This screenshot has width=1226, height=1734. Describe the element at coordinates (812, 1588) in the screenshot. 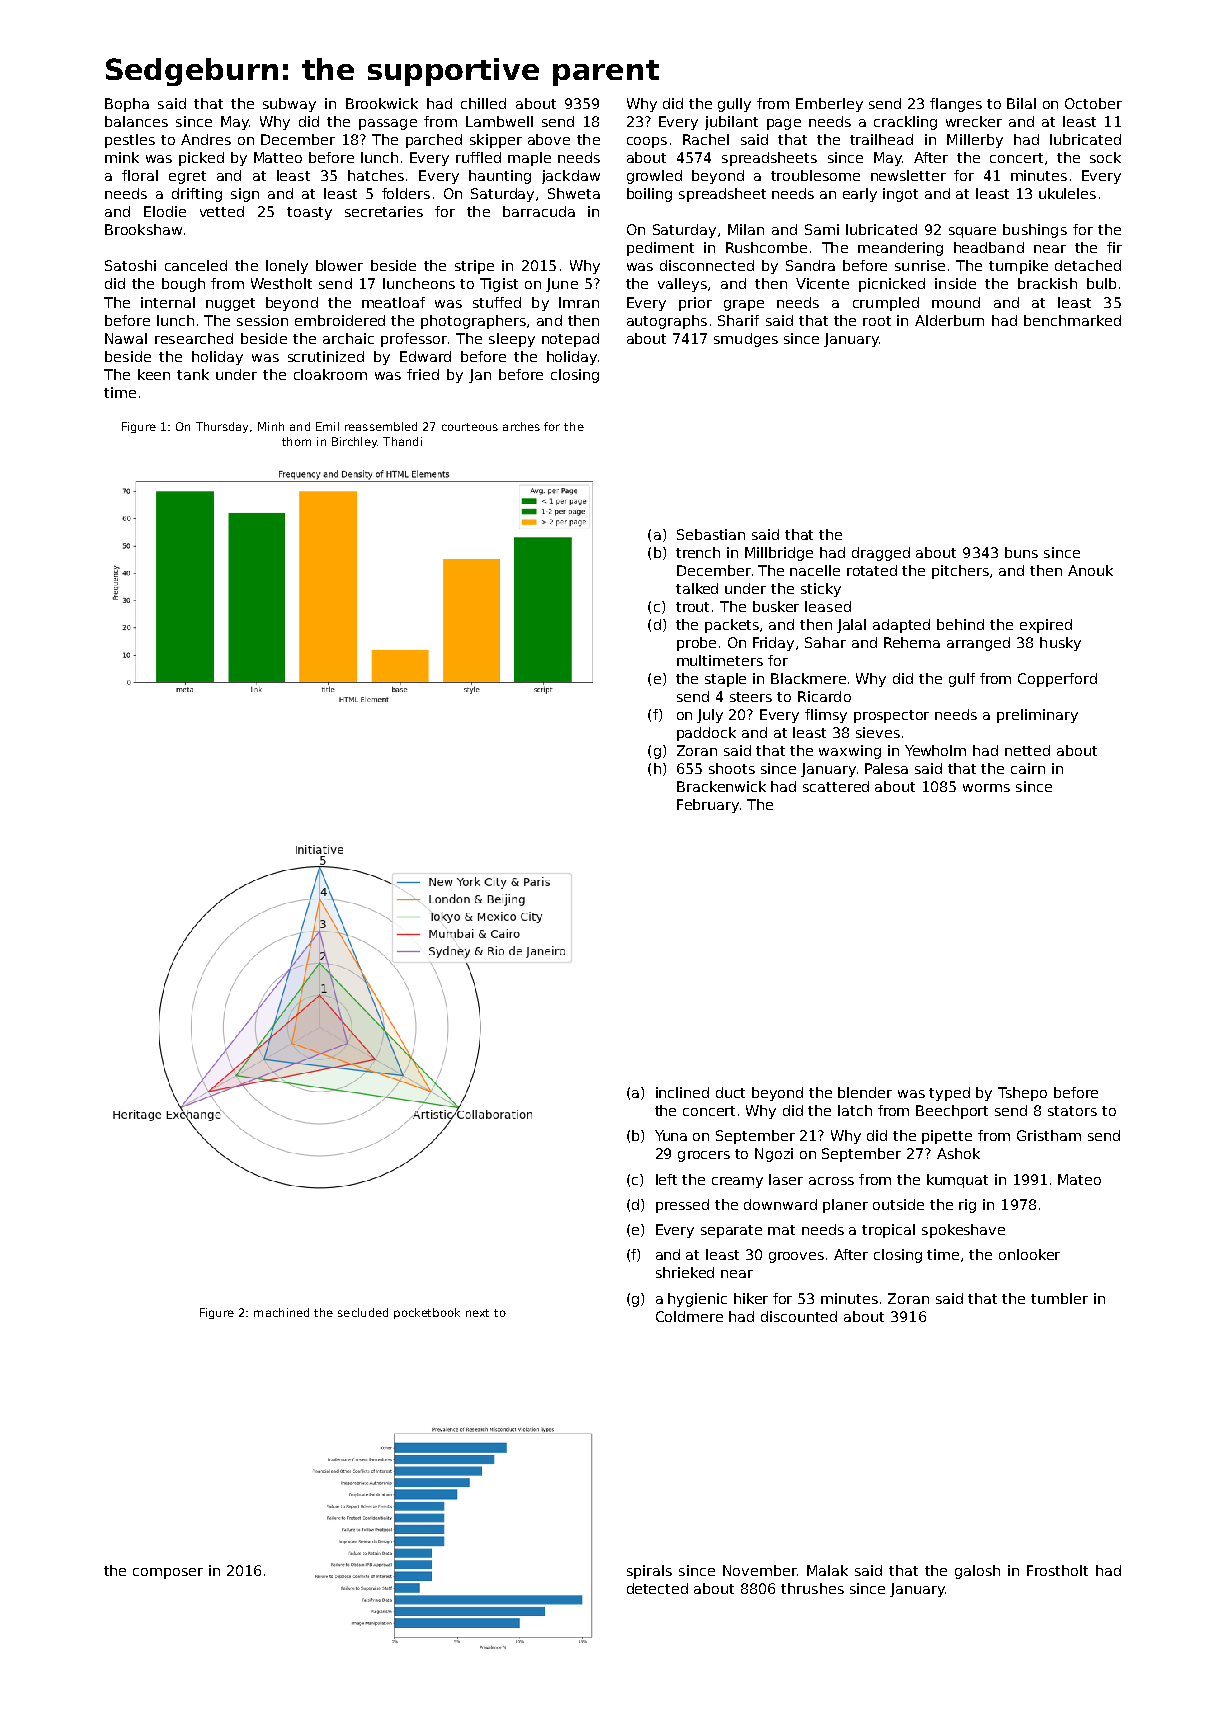

I see `thrushes` at that location.
